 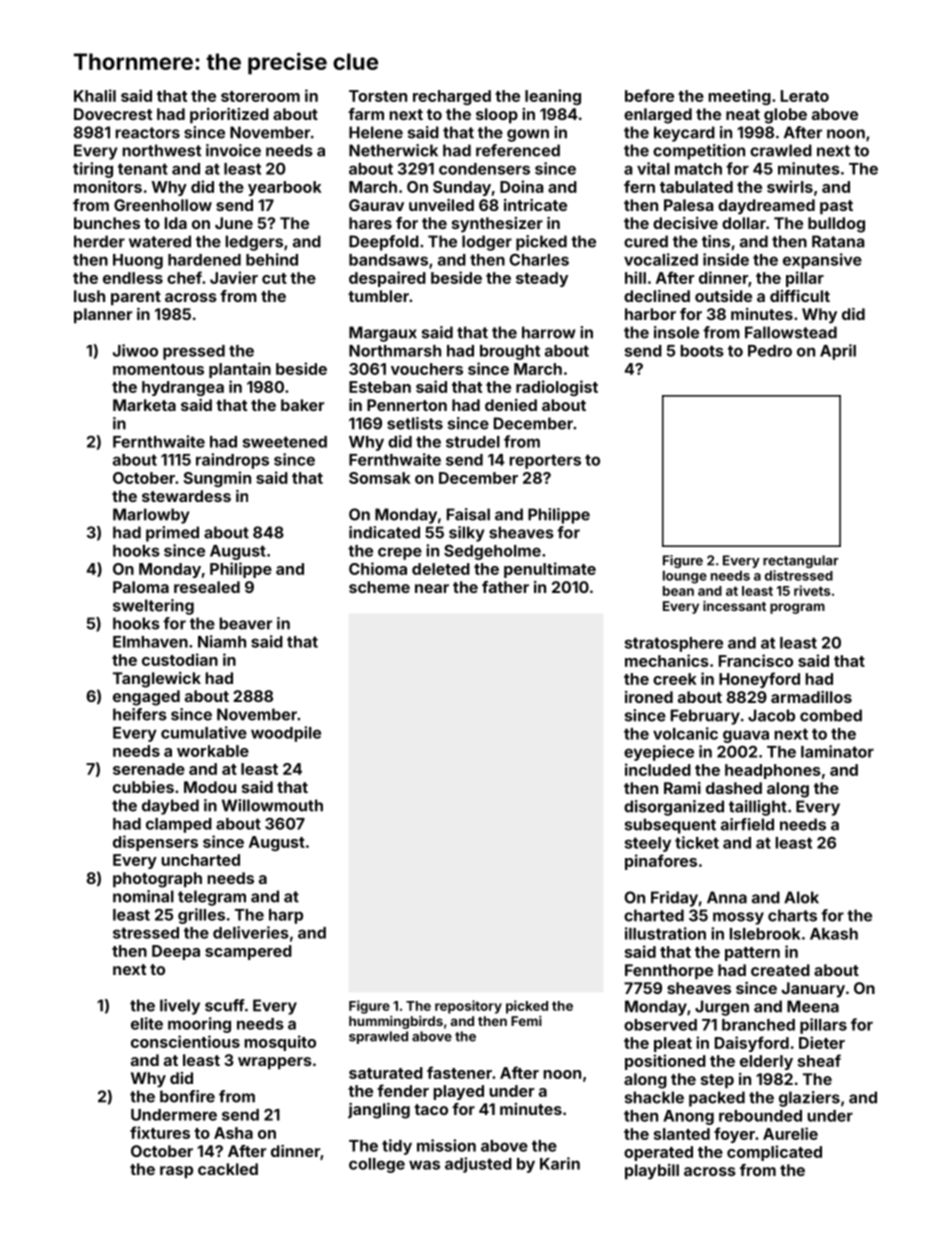 I want to click on Alok, so click(x=801, y=897).
